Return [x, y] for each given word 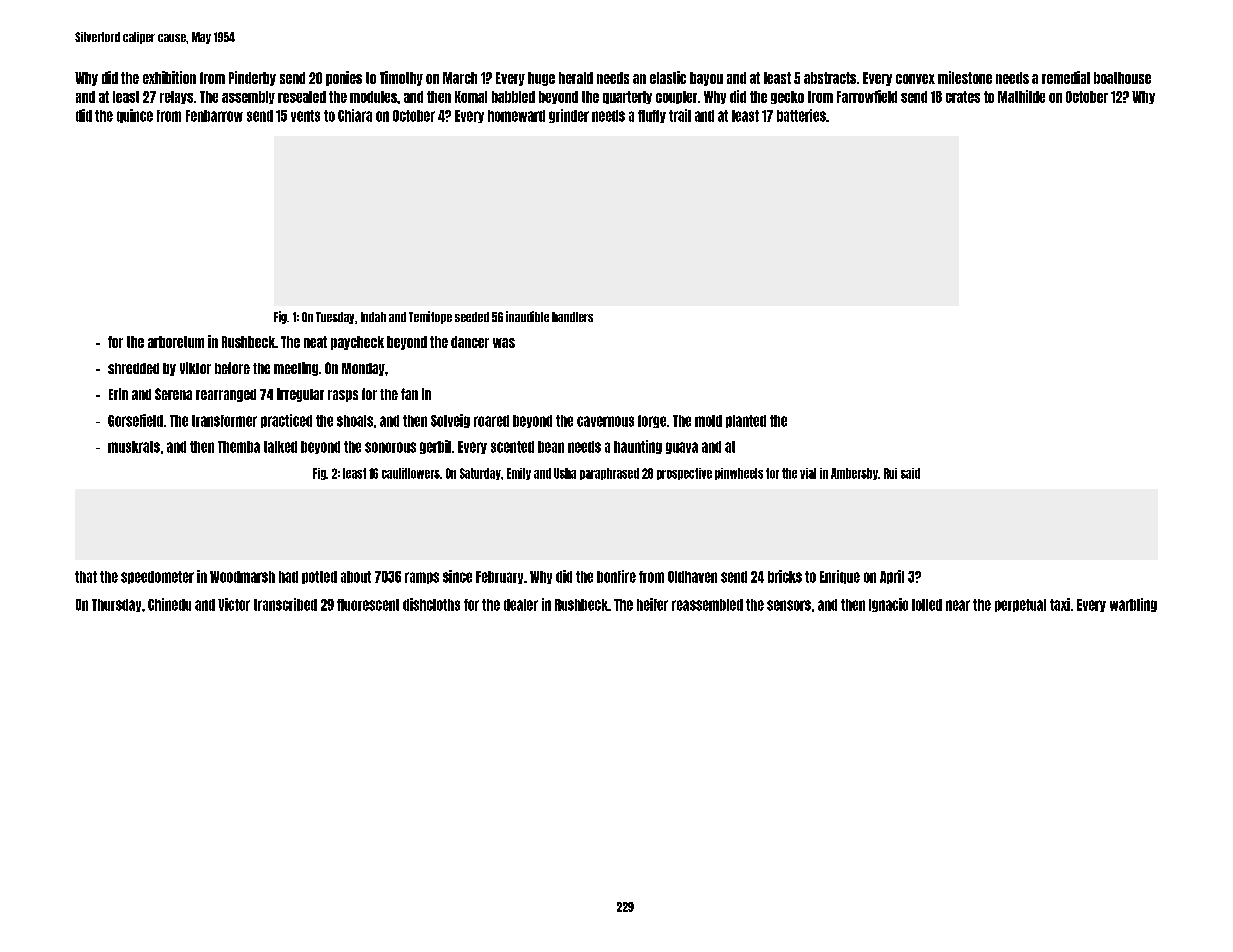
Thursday [116, 605]
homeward [516, 116]
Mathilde [1021, 96]
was [504, 343]
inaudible [527, 316]
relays [176, 97]
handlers [572, 317]
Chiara [355, 115]
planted [746, 421]
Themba [239, 447]
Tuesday [335, 318]
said [910, 473]
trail [680, 115]
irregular [300, 395]
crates [963, 97]
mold [708, 421]
